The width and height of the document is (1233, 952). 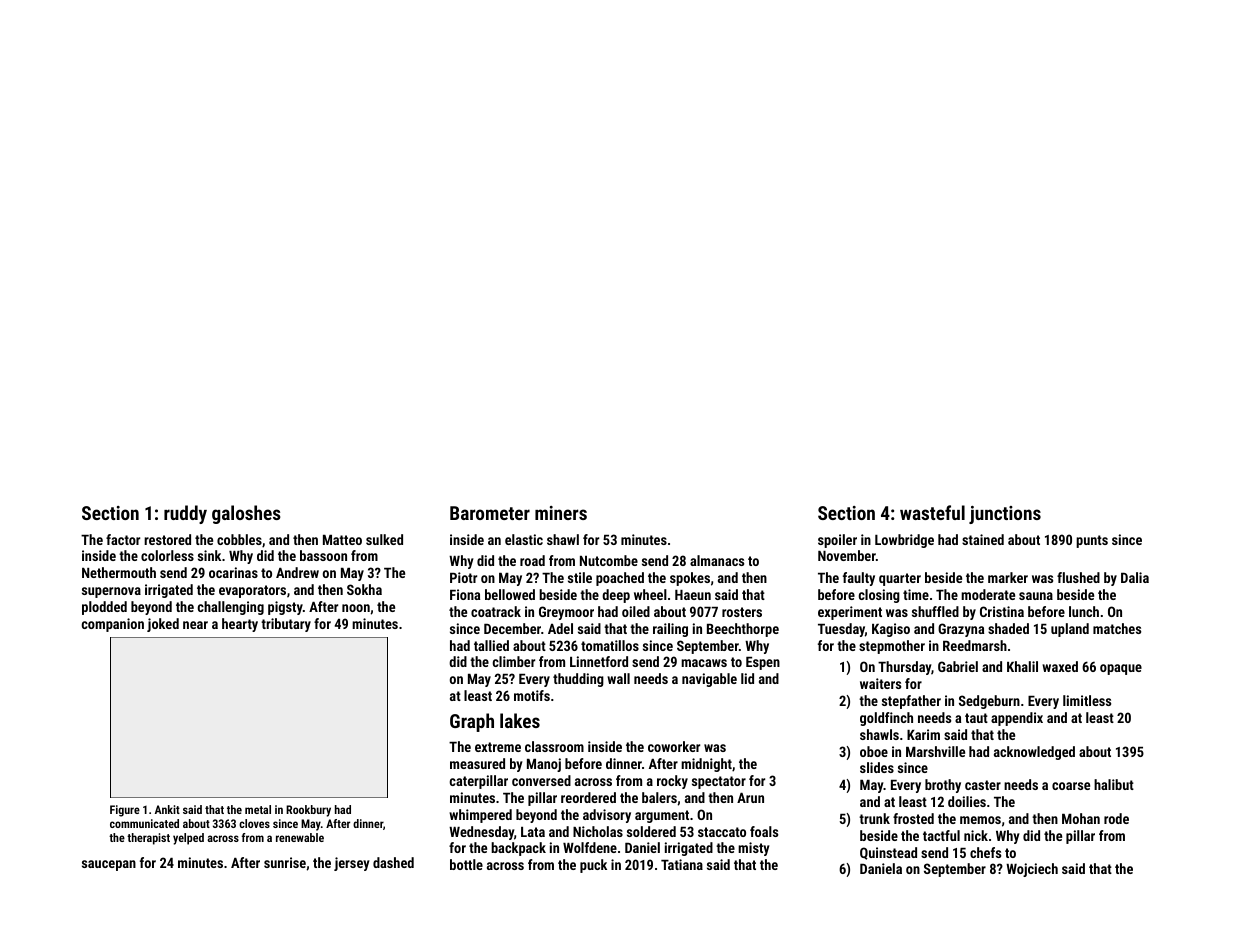 What do you see at coordinates (754, 849) in the document?
I see `misty` at bounding box center [754, 849].
